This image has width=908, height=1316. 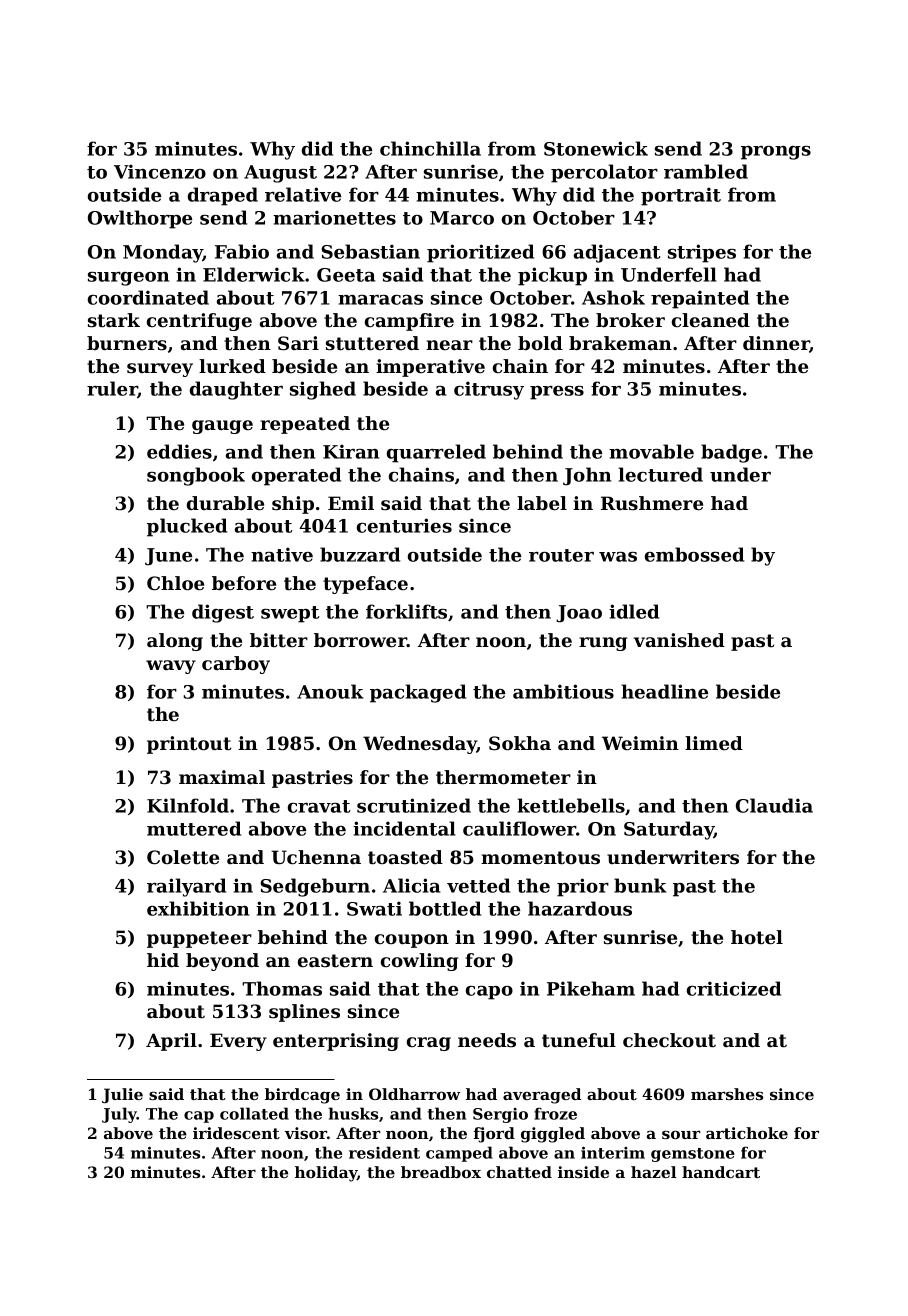 What do you see at coordinates (189, 745) in the image?
I see `printout` at bounding box center [189, 745].
